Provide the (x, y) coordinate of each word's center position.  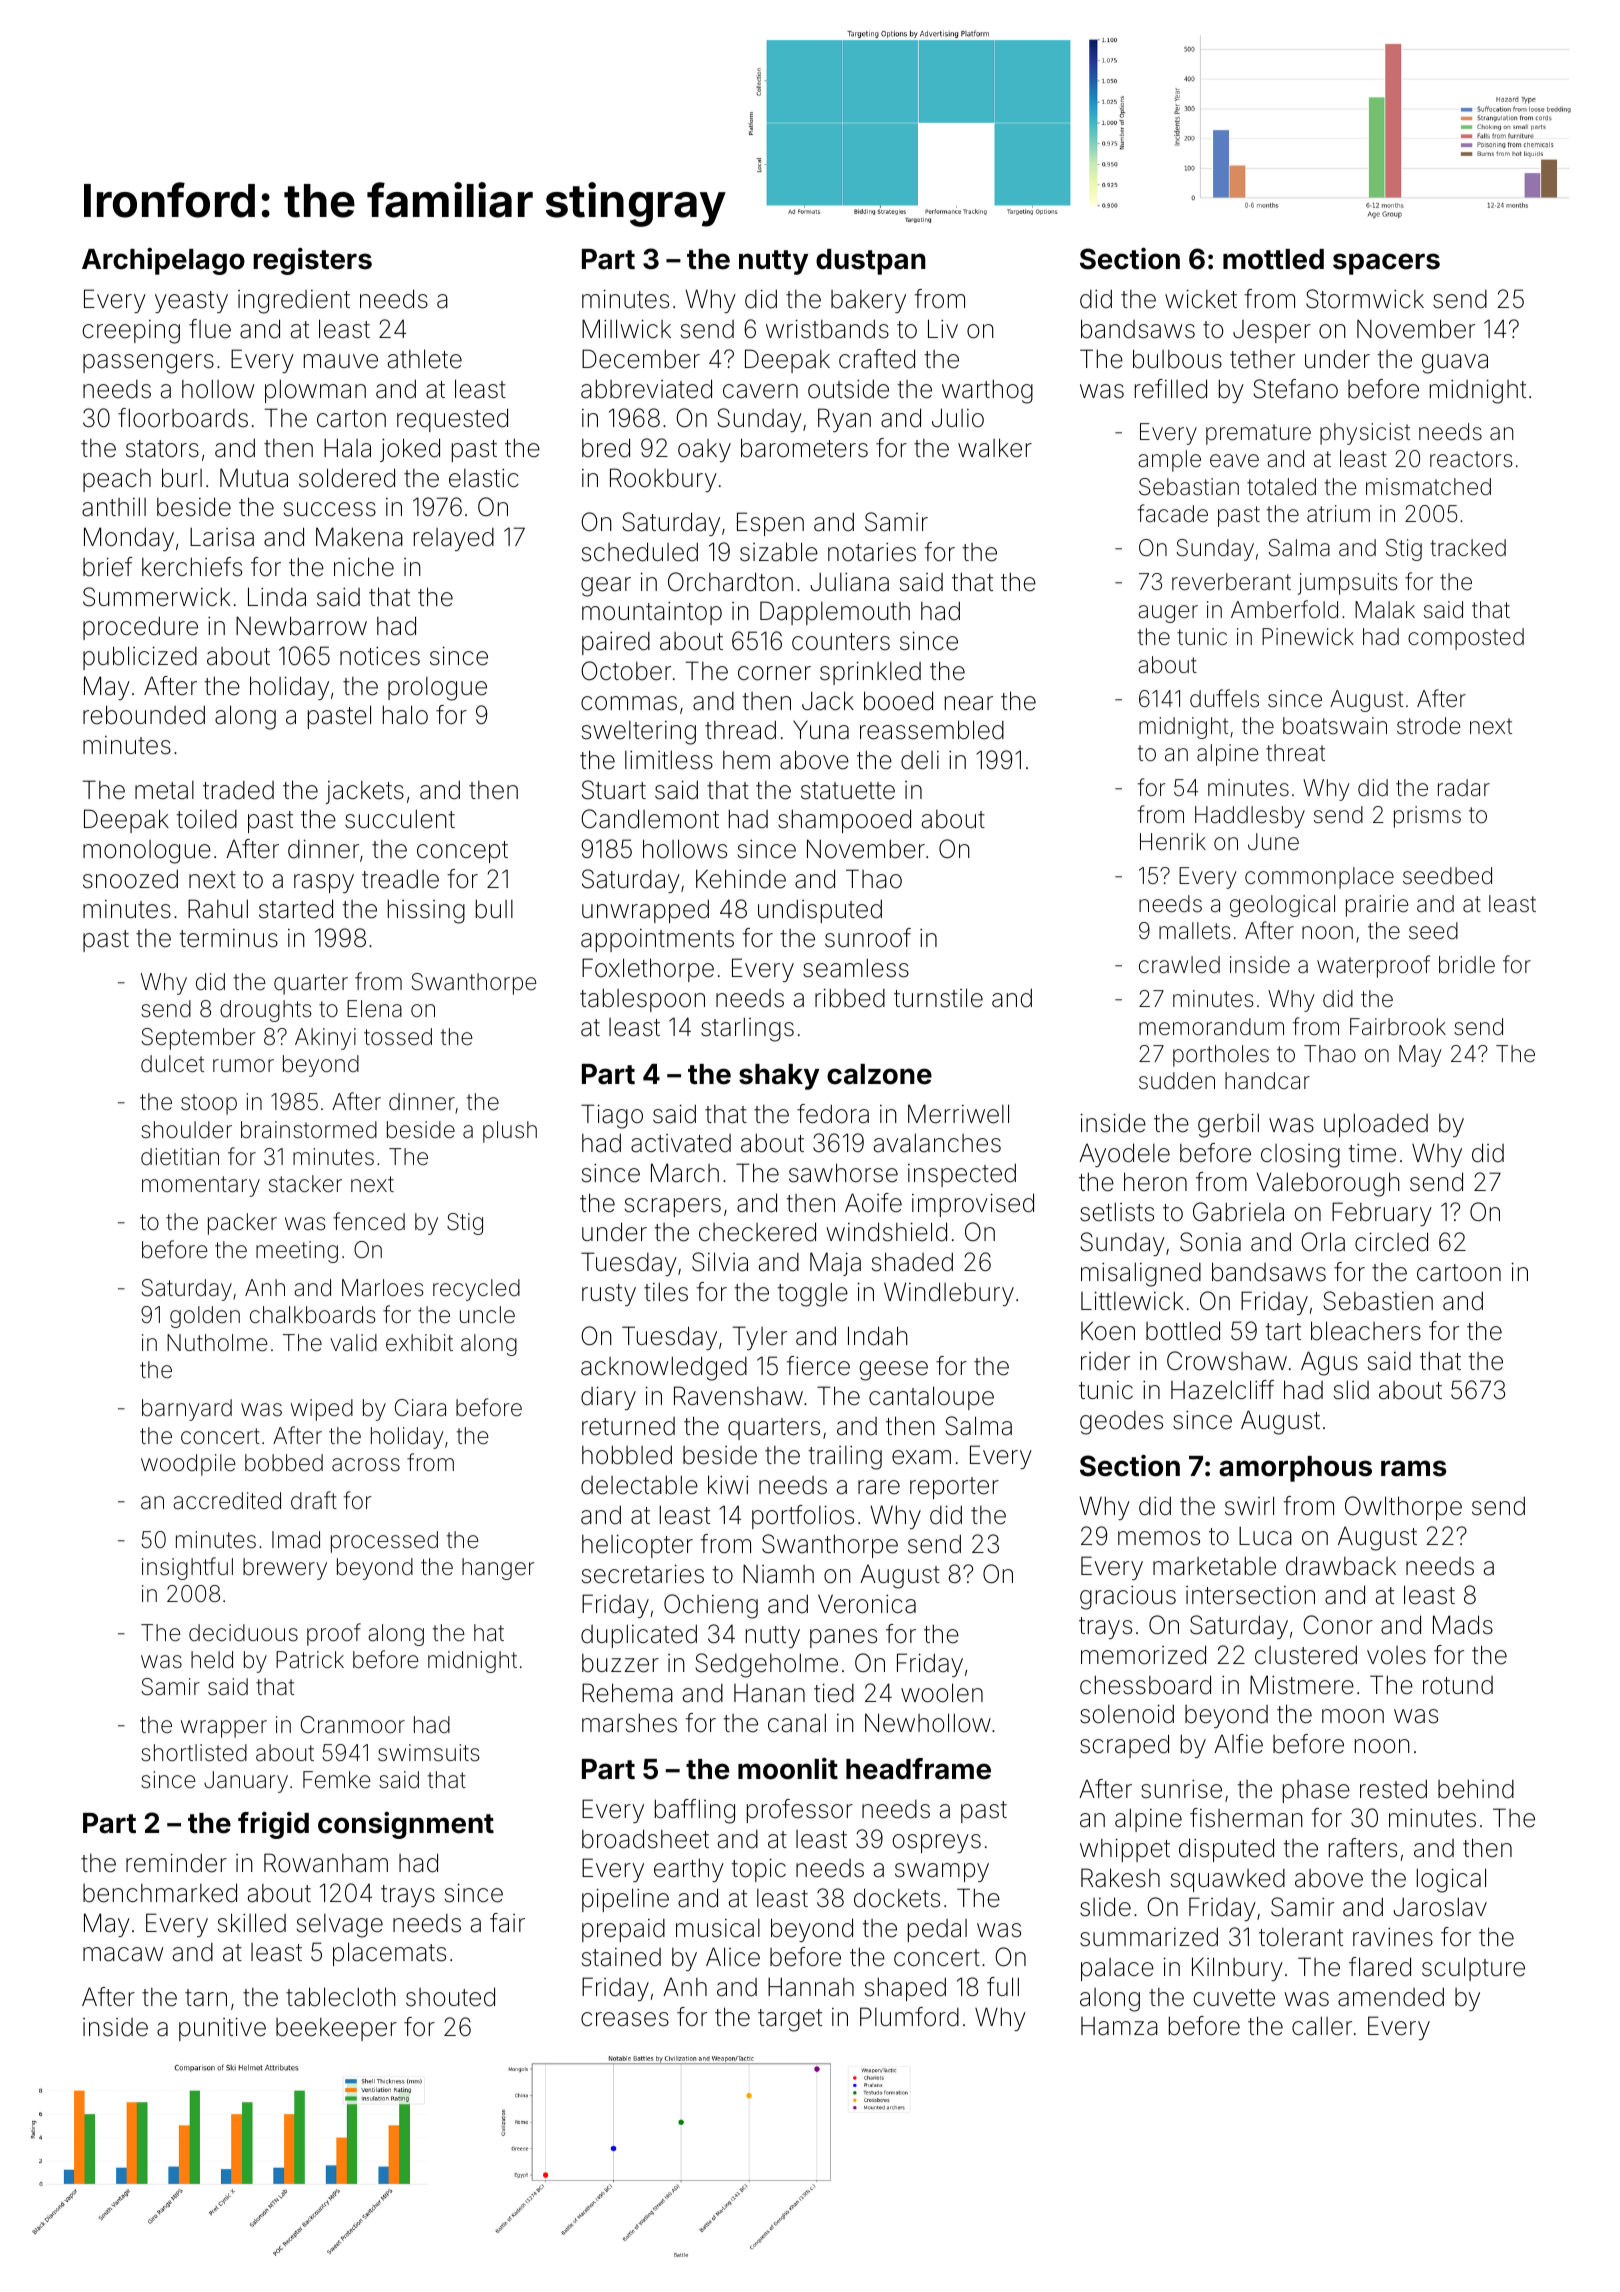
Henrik (1173, 841)
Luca (1265, 1536)
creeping (131, 332)
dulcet (172, 1064)
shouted (450, 1997)
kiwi (728, 1484)
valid (353, 1343)
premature (1258, 434)
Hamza (1119, 2026)
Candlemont (650, 819)
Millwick (626, 328)
